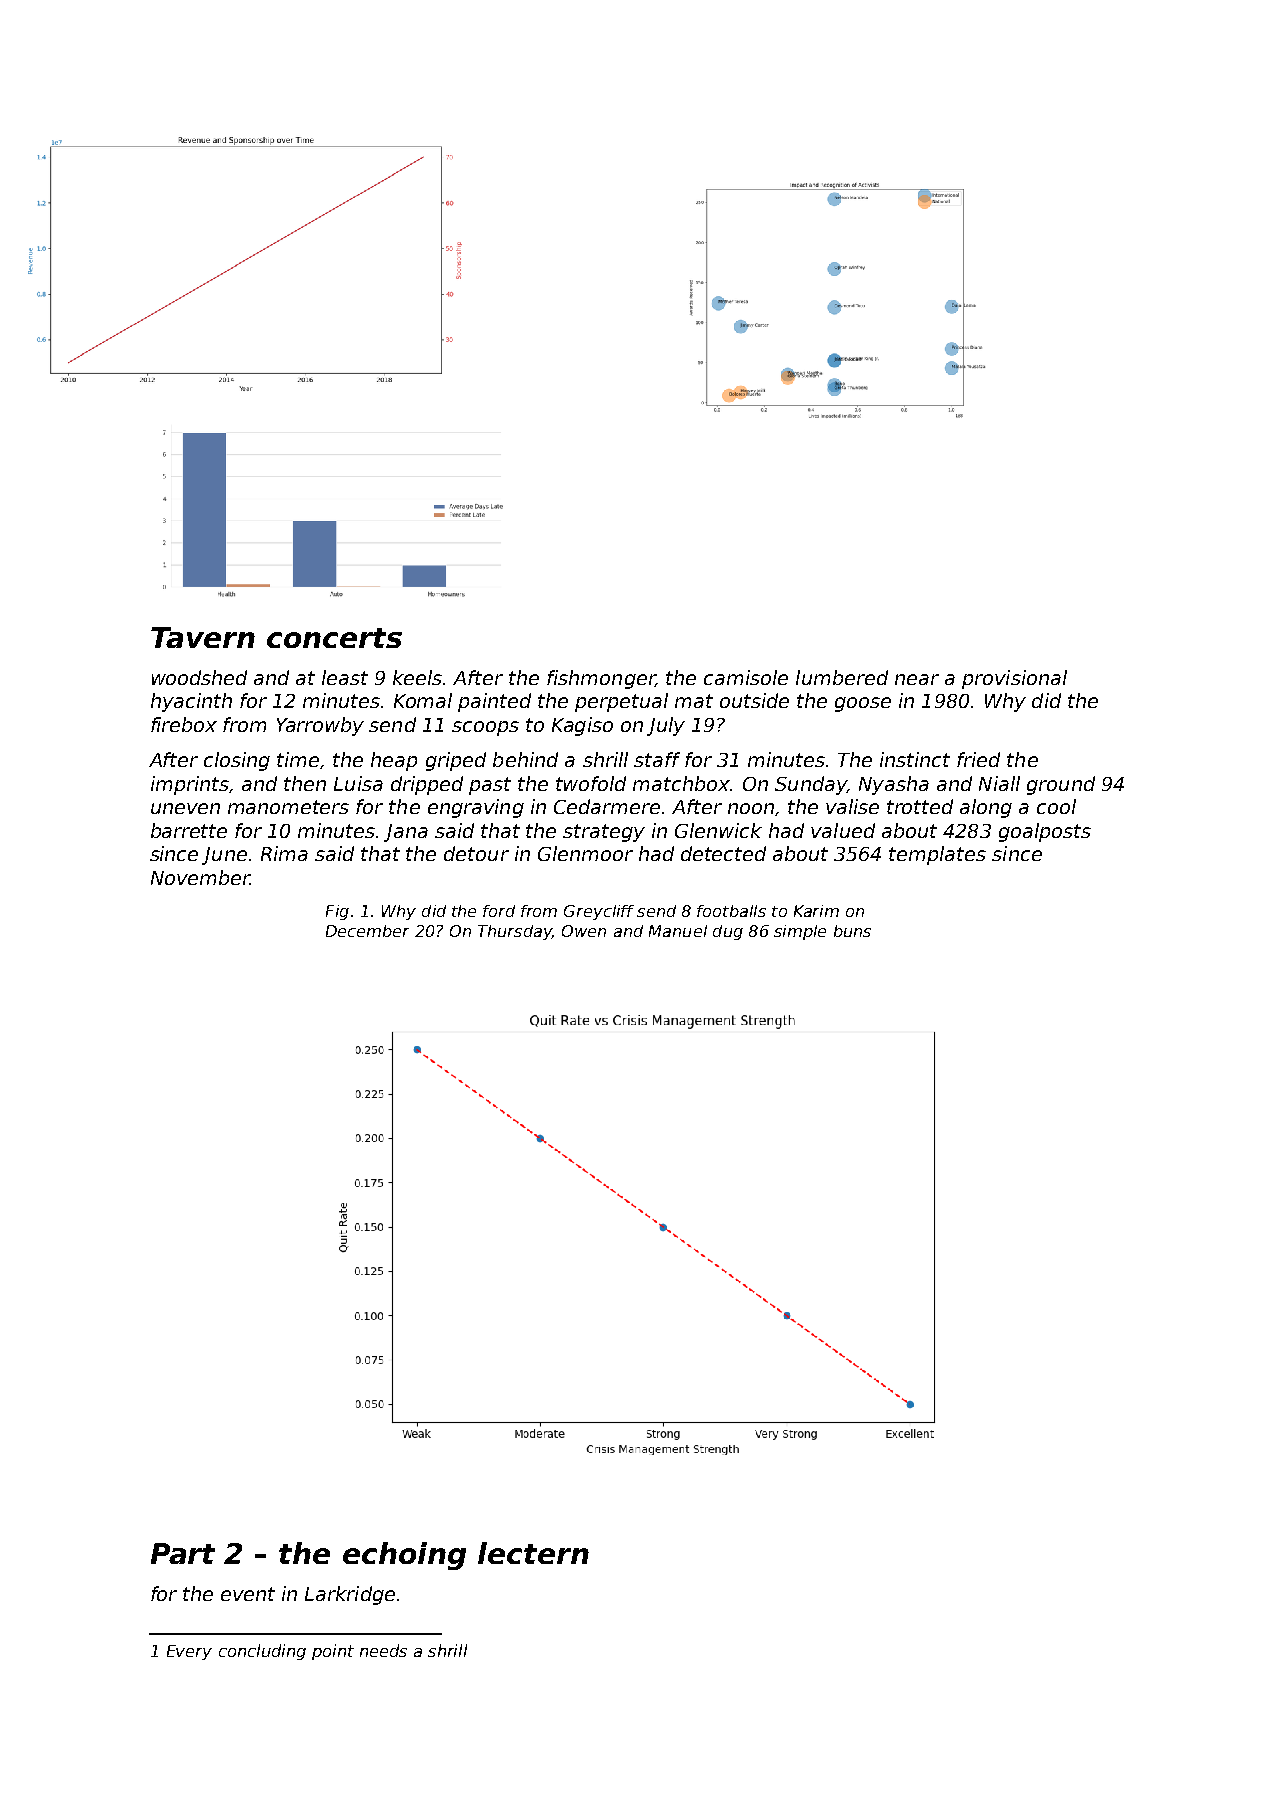  What do you see at coordinates (533, 1553) in the screenshot?
I see `lectern` at bounding box center [533, 1553].
